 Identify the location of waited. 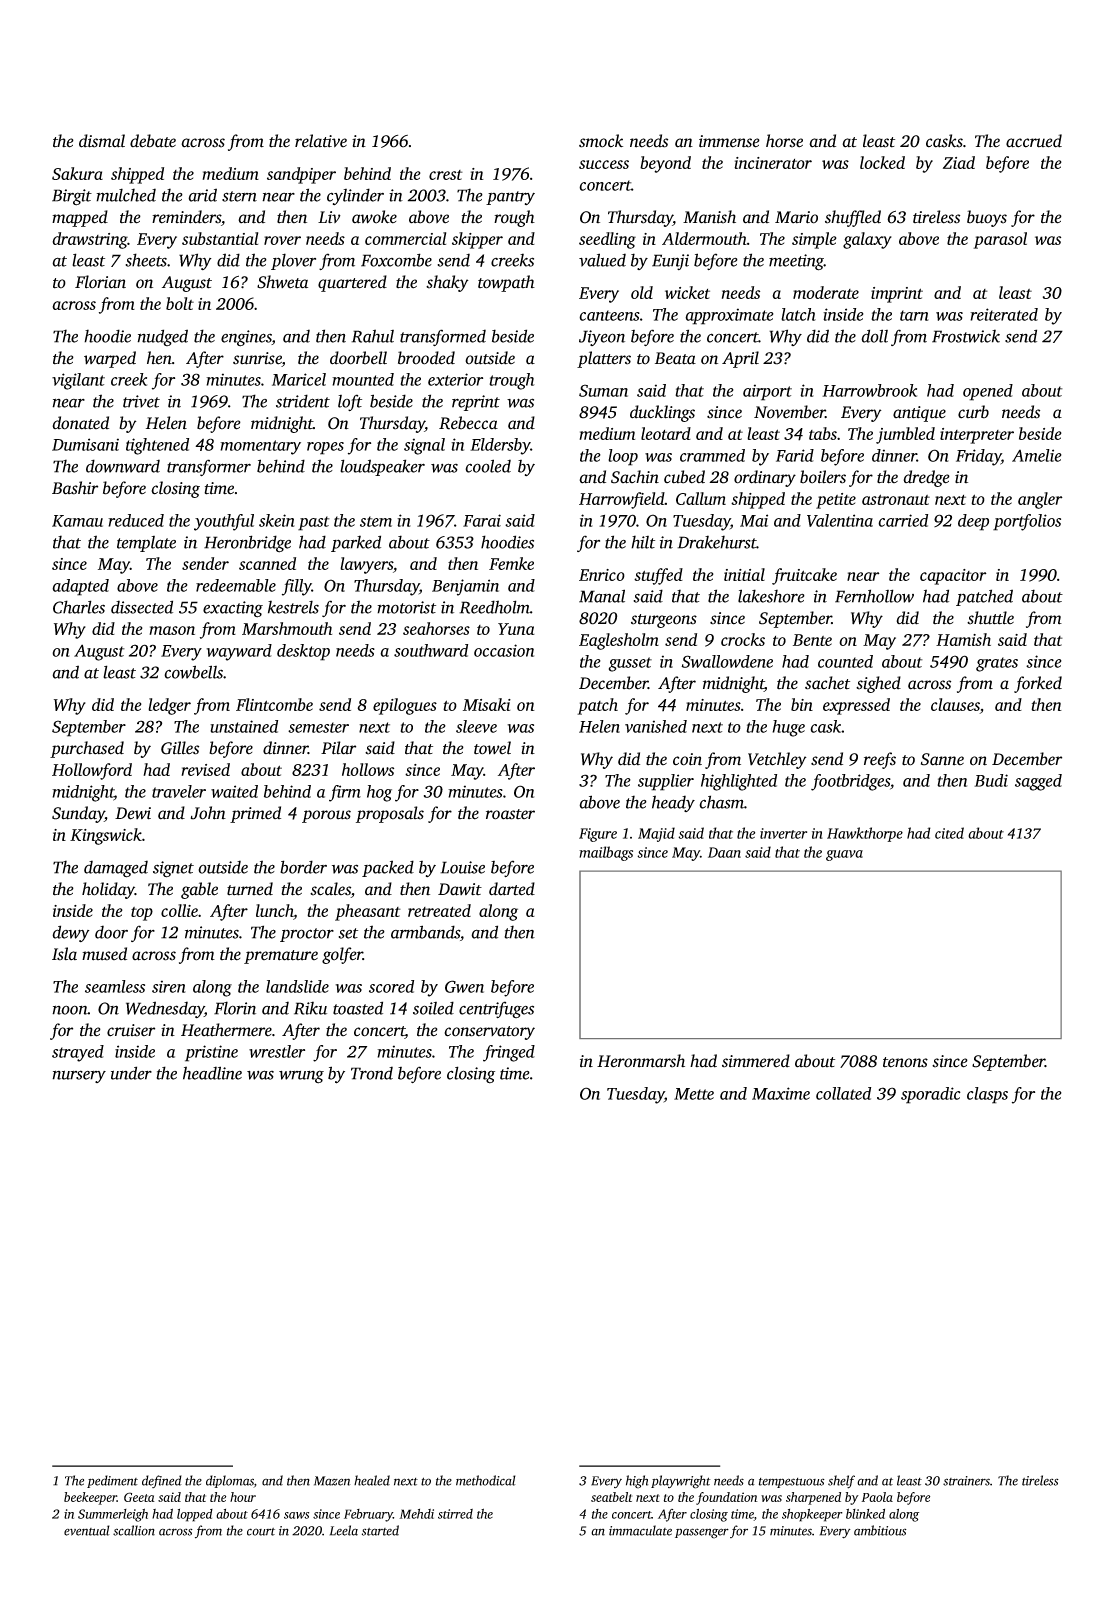
(234, 791).
